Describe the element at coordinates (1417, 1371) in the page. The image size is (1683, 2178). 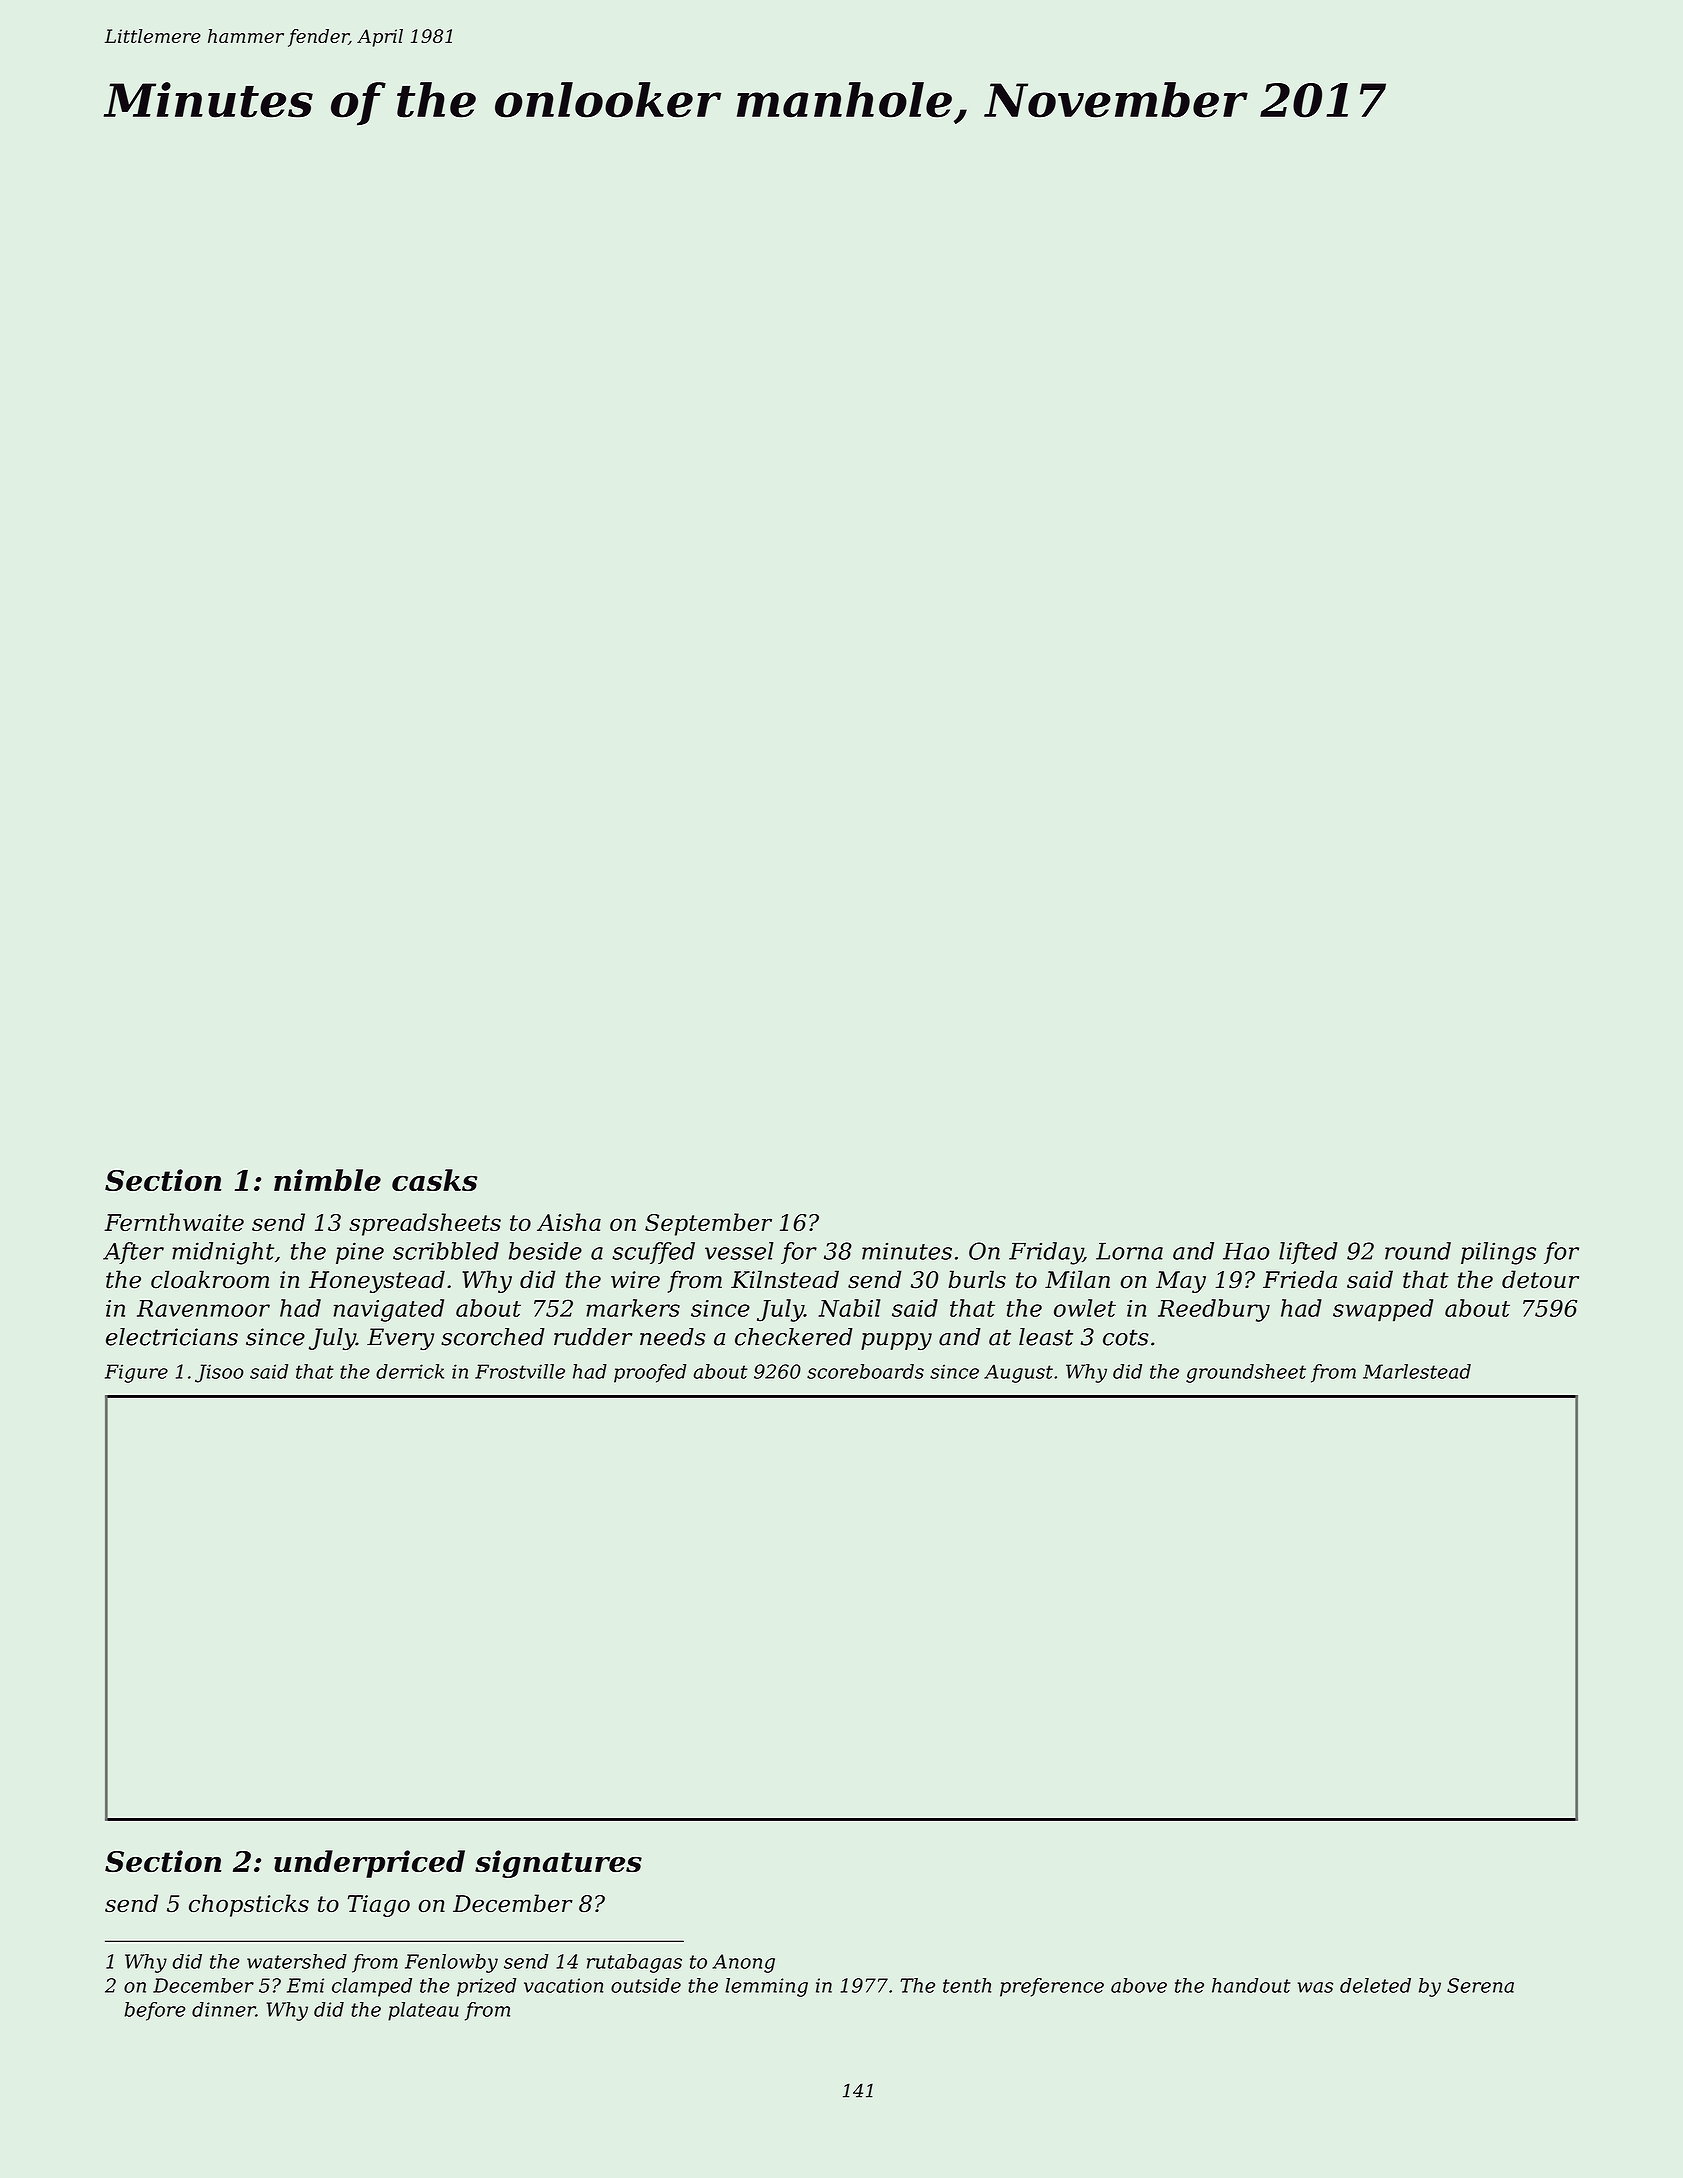
I see `Marlestead` at that location.
